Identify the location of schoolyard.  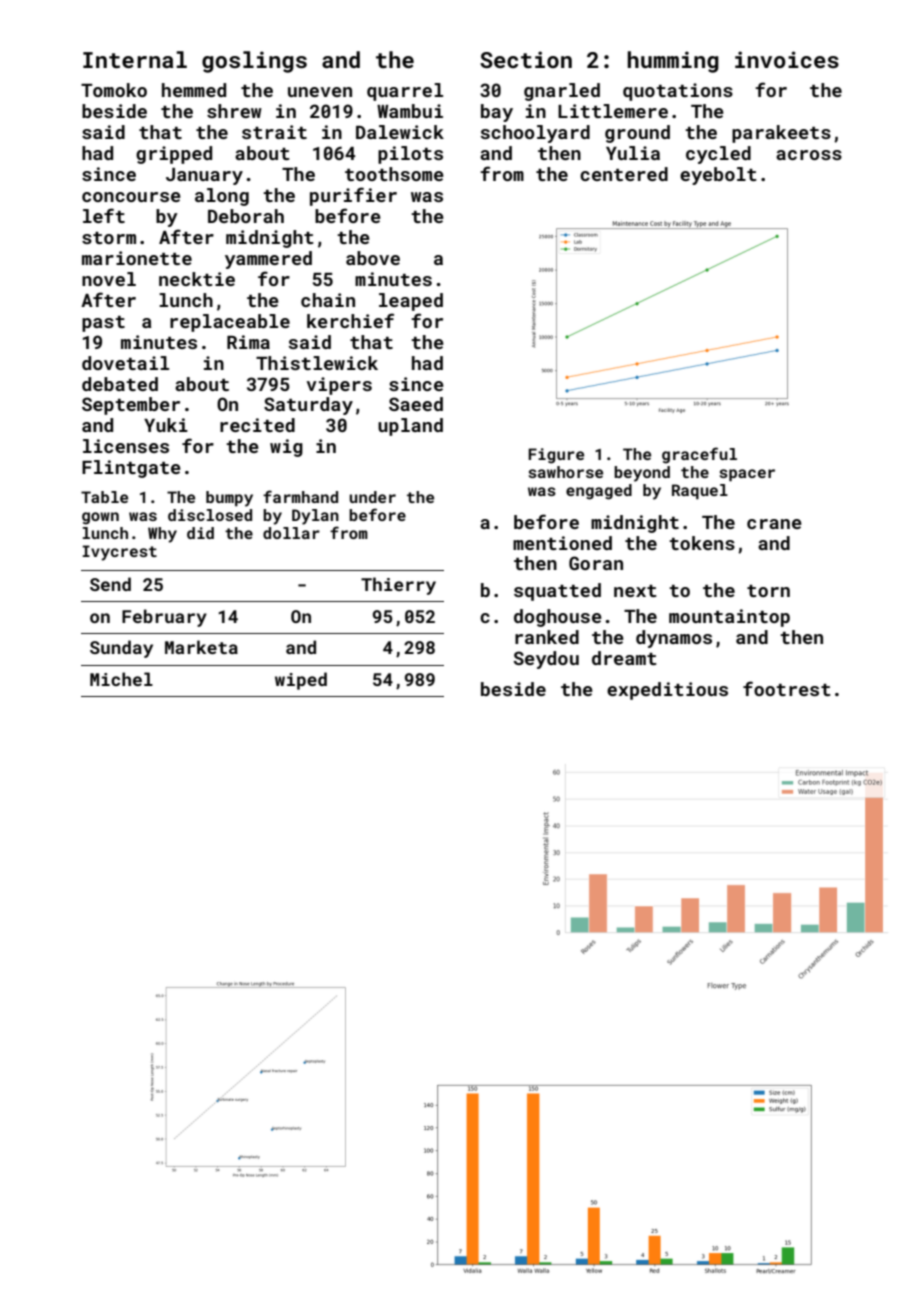
(535, 134).
